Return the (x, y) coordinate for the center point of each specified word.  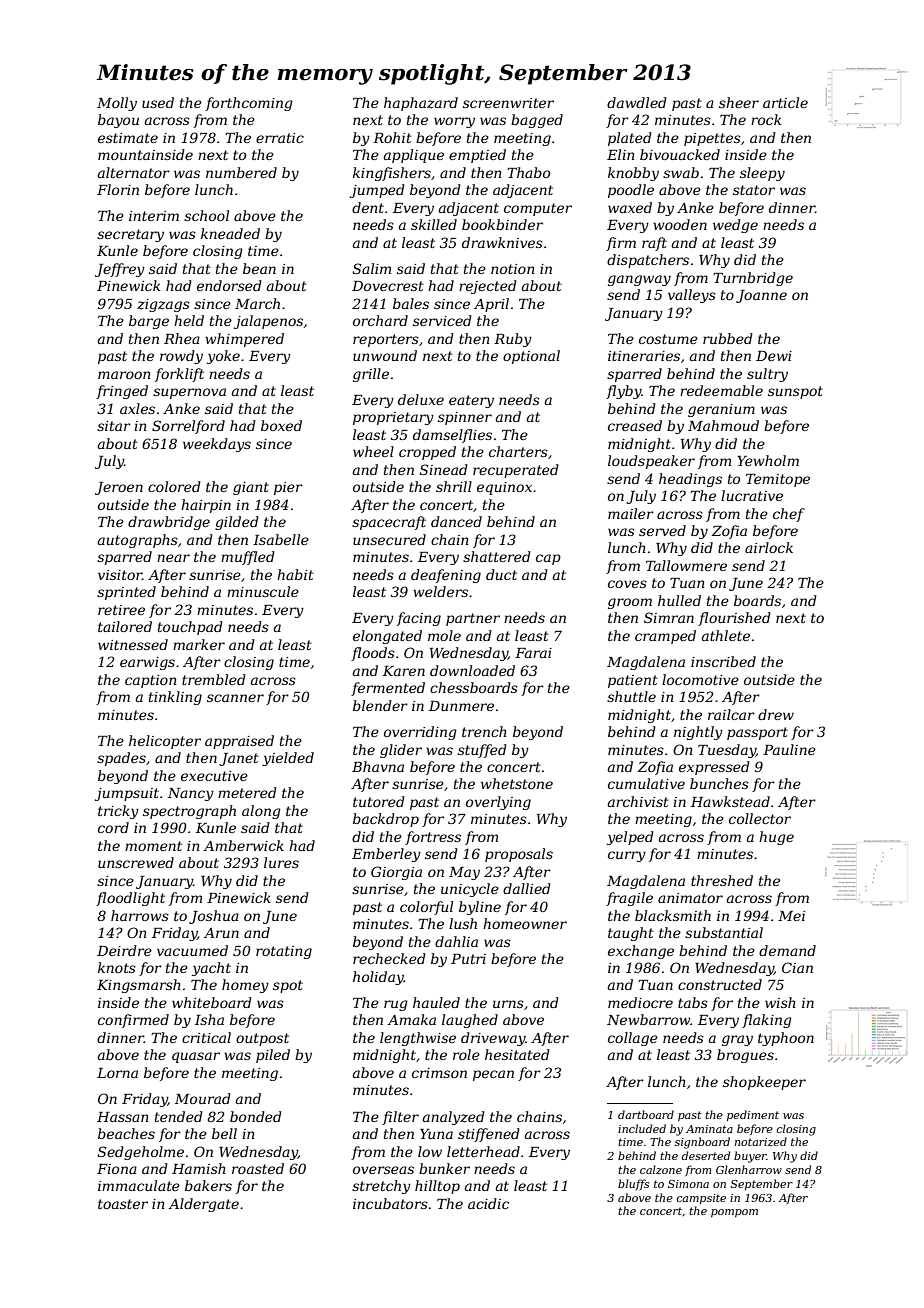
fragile (629, 899)
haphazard (421, 104)
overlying (498, 803)
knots (117, 967)
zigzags (163, 305)
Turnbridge (753, 279)
